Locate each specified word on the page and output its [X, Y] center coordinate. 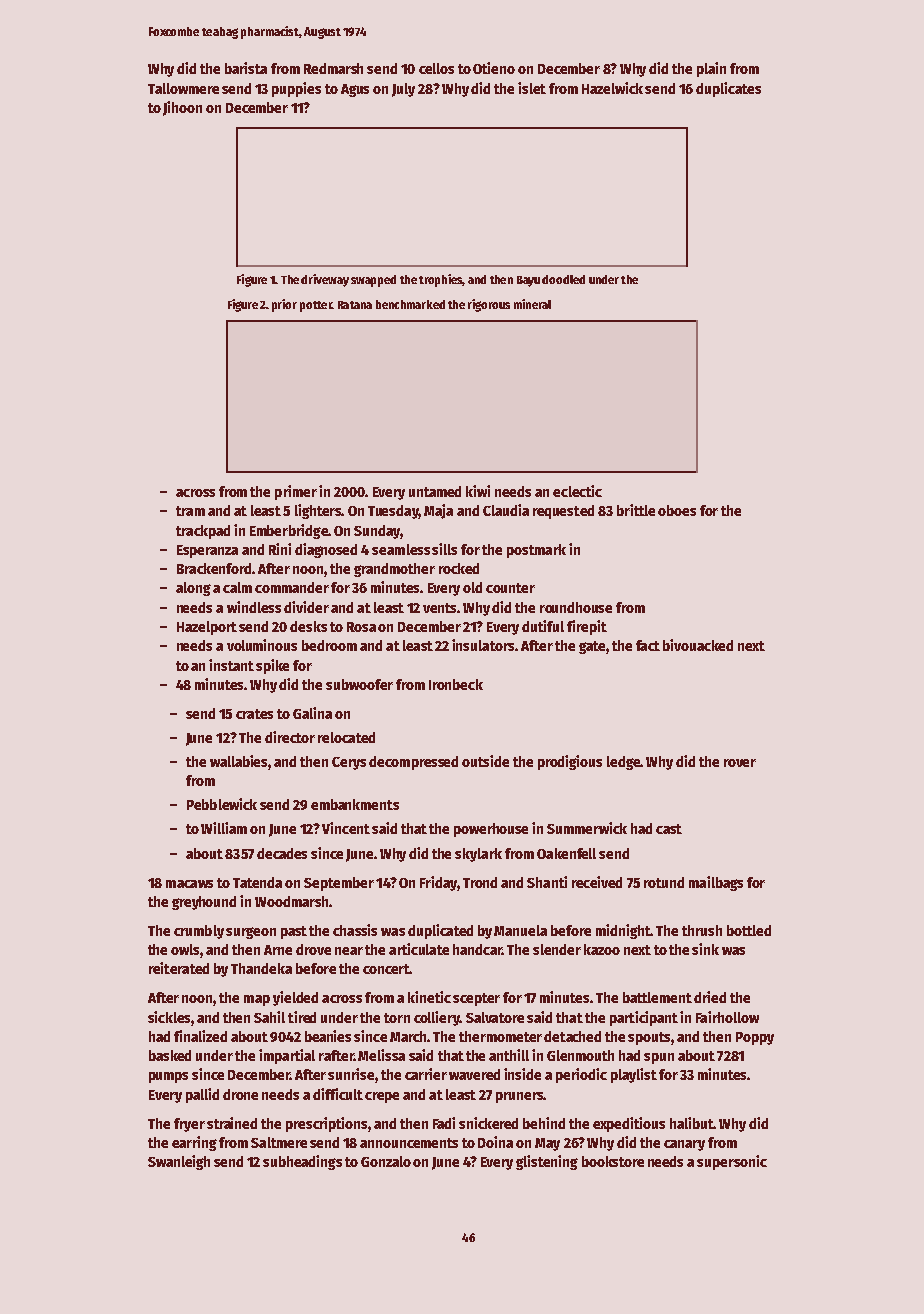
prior [284, 305]
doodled [563, 279]
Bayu [528, 281]
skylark [478, 855]
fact [648, 645]
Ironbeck [456, 684]
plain [711, 69]
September [339, 884]
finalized [200, 1036]
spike [272, 666]
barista [246, 68]
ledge [623, 763]
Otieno [494, 68]
